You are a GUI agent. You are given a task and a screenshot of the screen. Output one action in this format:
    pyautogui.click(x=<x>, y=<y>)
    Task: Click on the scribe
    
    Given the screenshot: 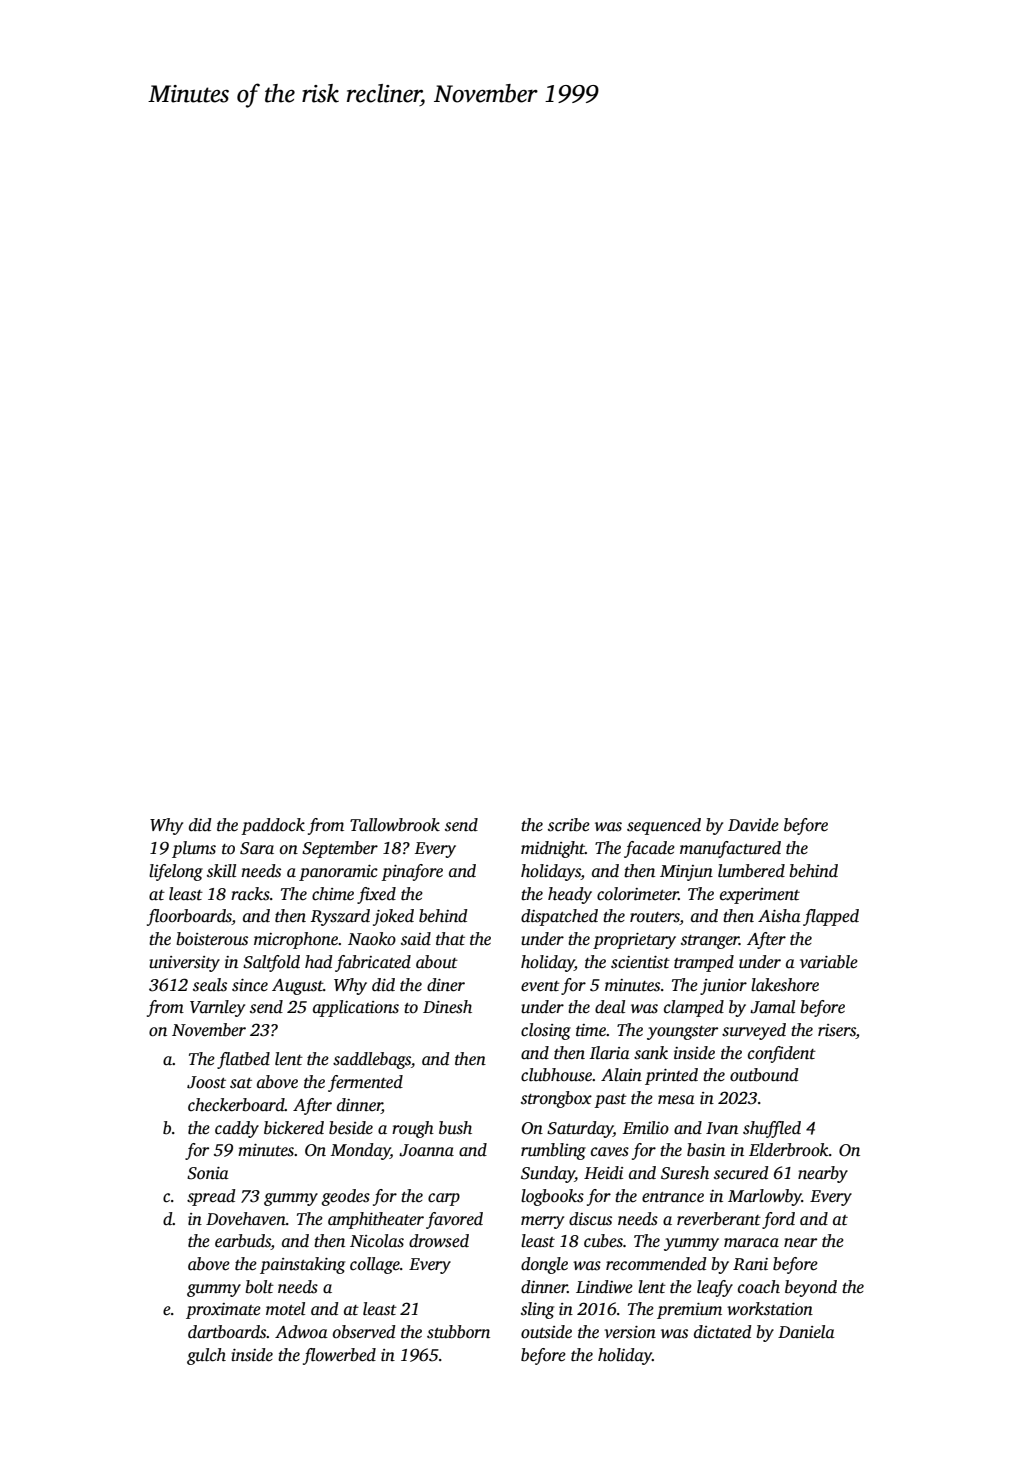 What is the action you would take?
    pyautogui.click(x=569, y=825)
